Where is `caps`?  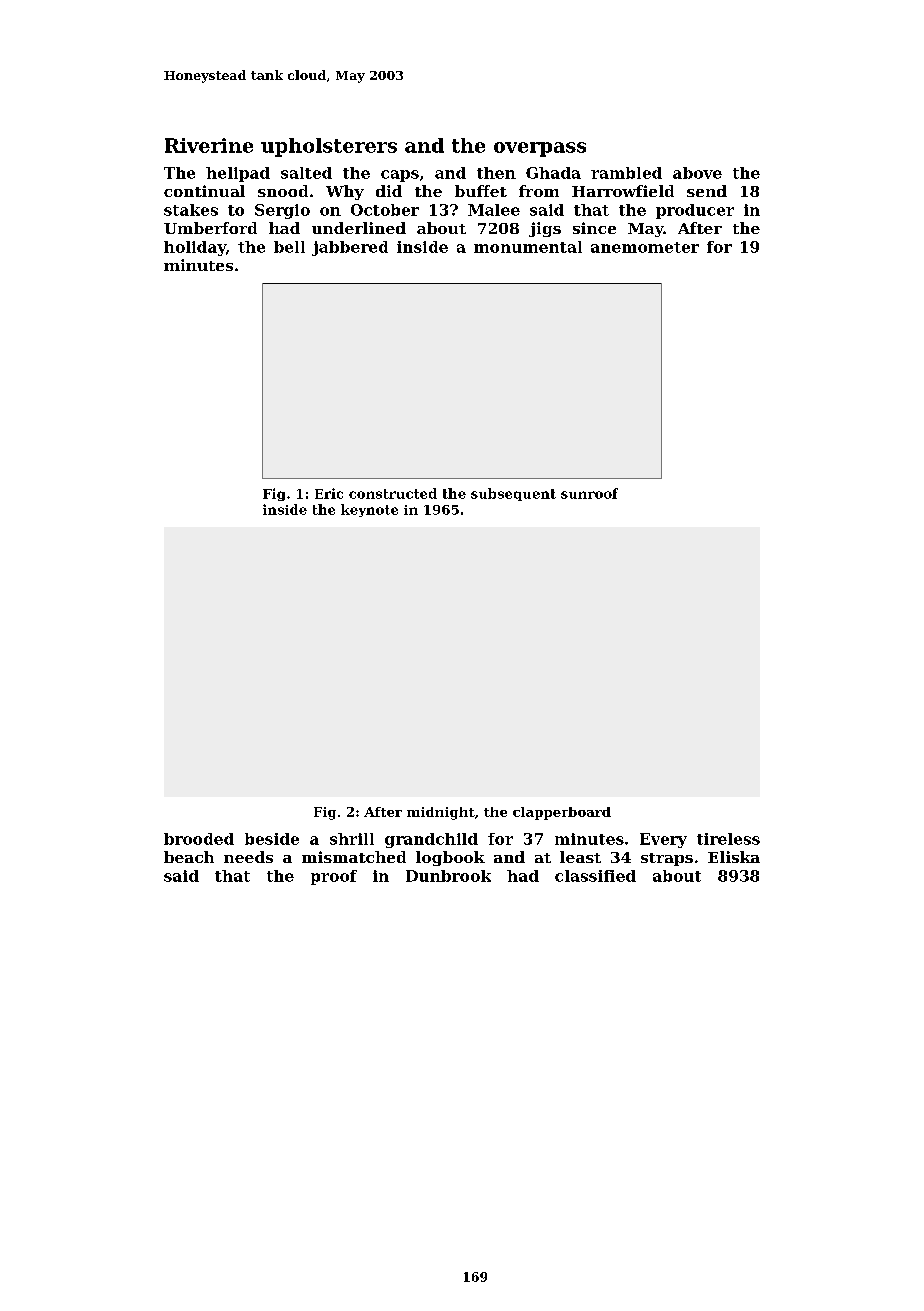 caps is located at coordinates (400, 176).
